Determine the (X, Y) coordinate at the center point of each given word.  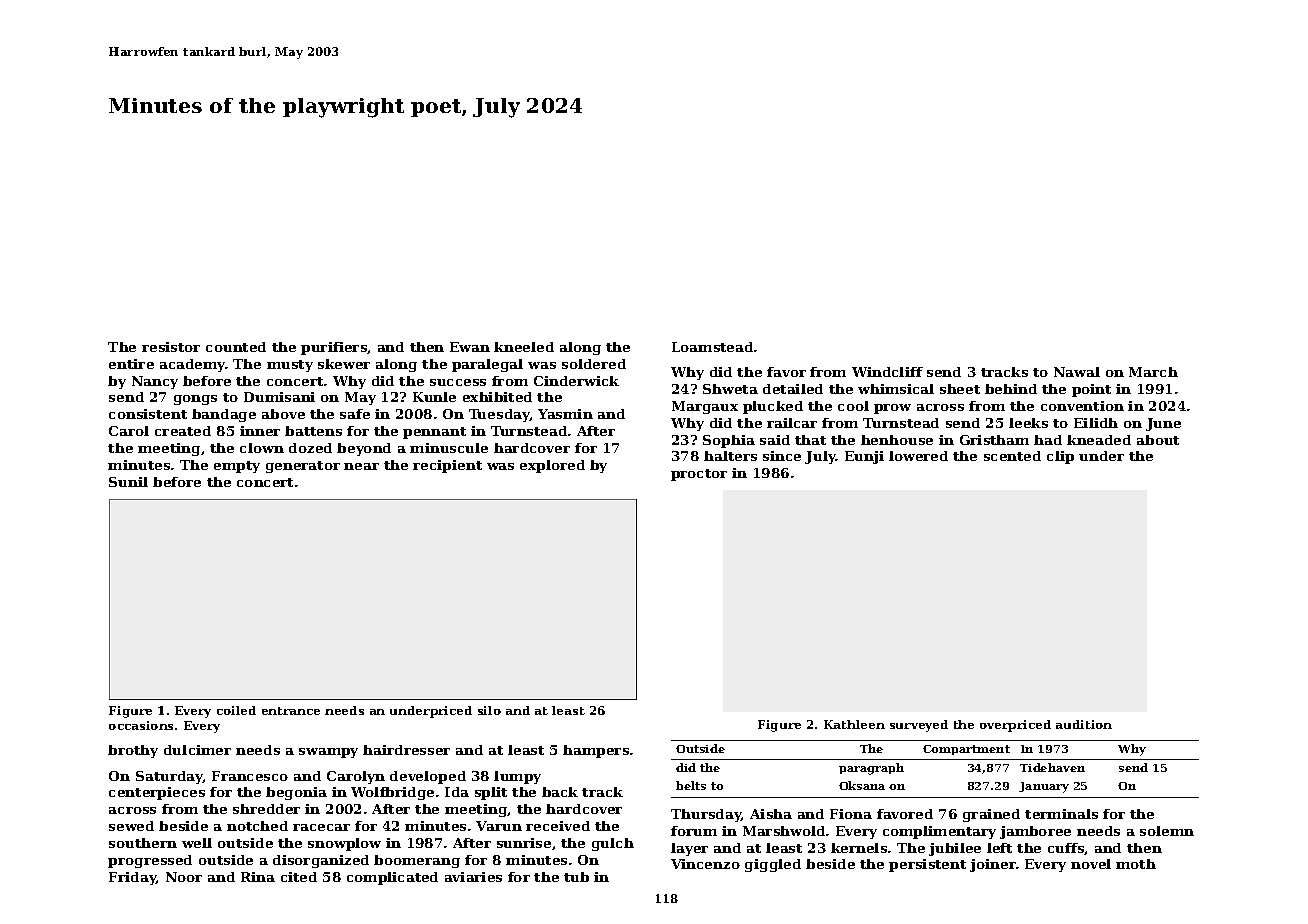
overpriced (1015, 726)
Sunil (128, 482)
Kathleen (854, 724)
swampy (328, 753)
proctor (699, 475)
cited (299, 877)
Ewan (470, 347)
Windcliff (887, 372)
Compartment (966, 750)
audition (1084, 724)
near (361, 466)
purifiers (334, 348)
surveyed (919, 726)
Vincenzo (705, 864)
